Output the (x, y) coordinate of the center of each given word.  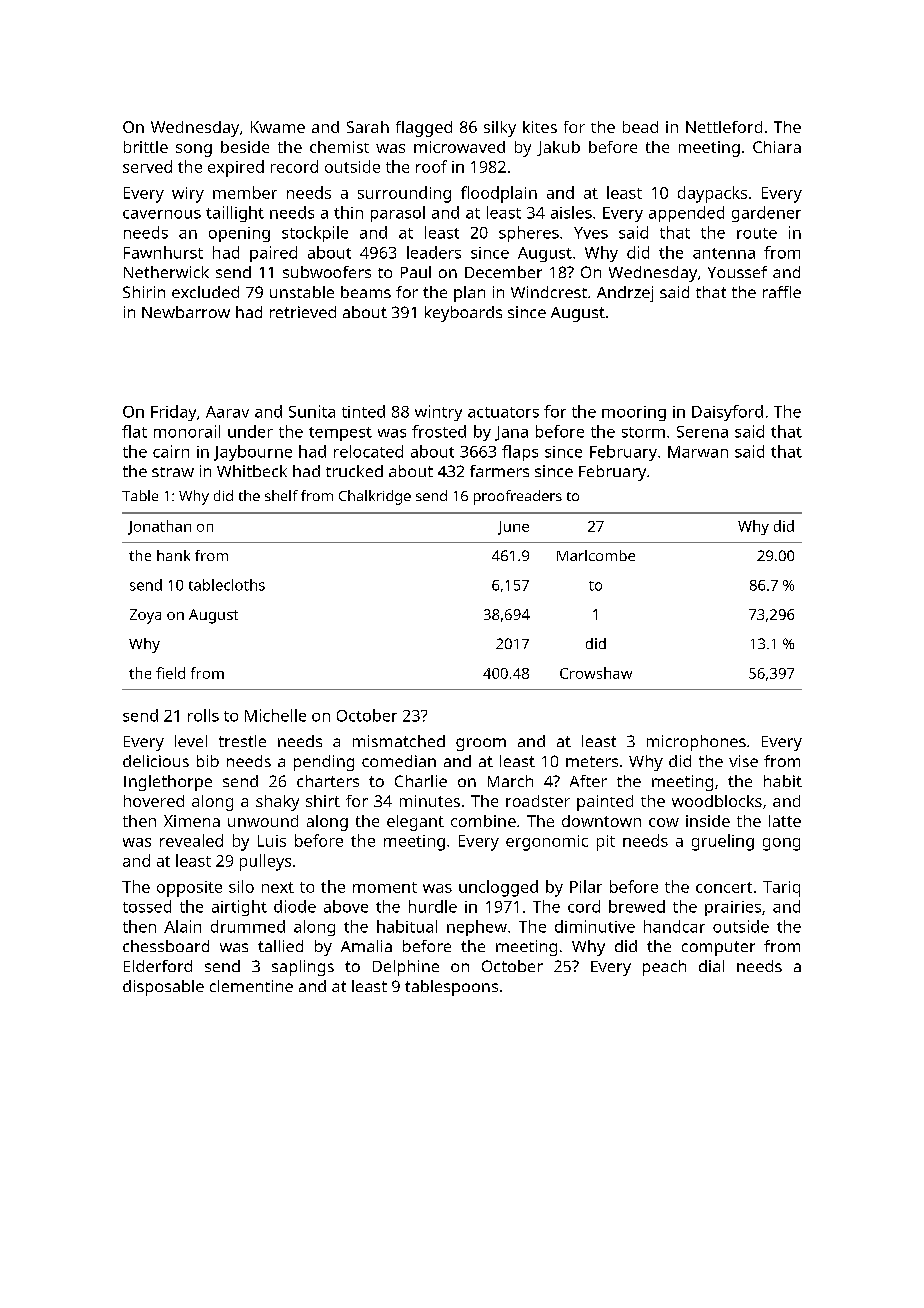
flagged (424, 129)
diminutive (595, 926)
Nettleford (724, 127)
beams (366, 292)
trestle (242, 741)
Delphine (406, 968)
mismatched (399, 741)
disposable (163, 988)
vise (743, 761)
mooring (634, 413)
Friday (173, 413)
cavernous (162, 214)
